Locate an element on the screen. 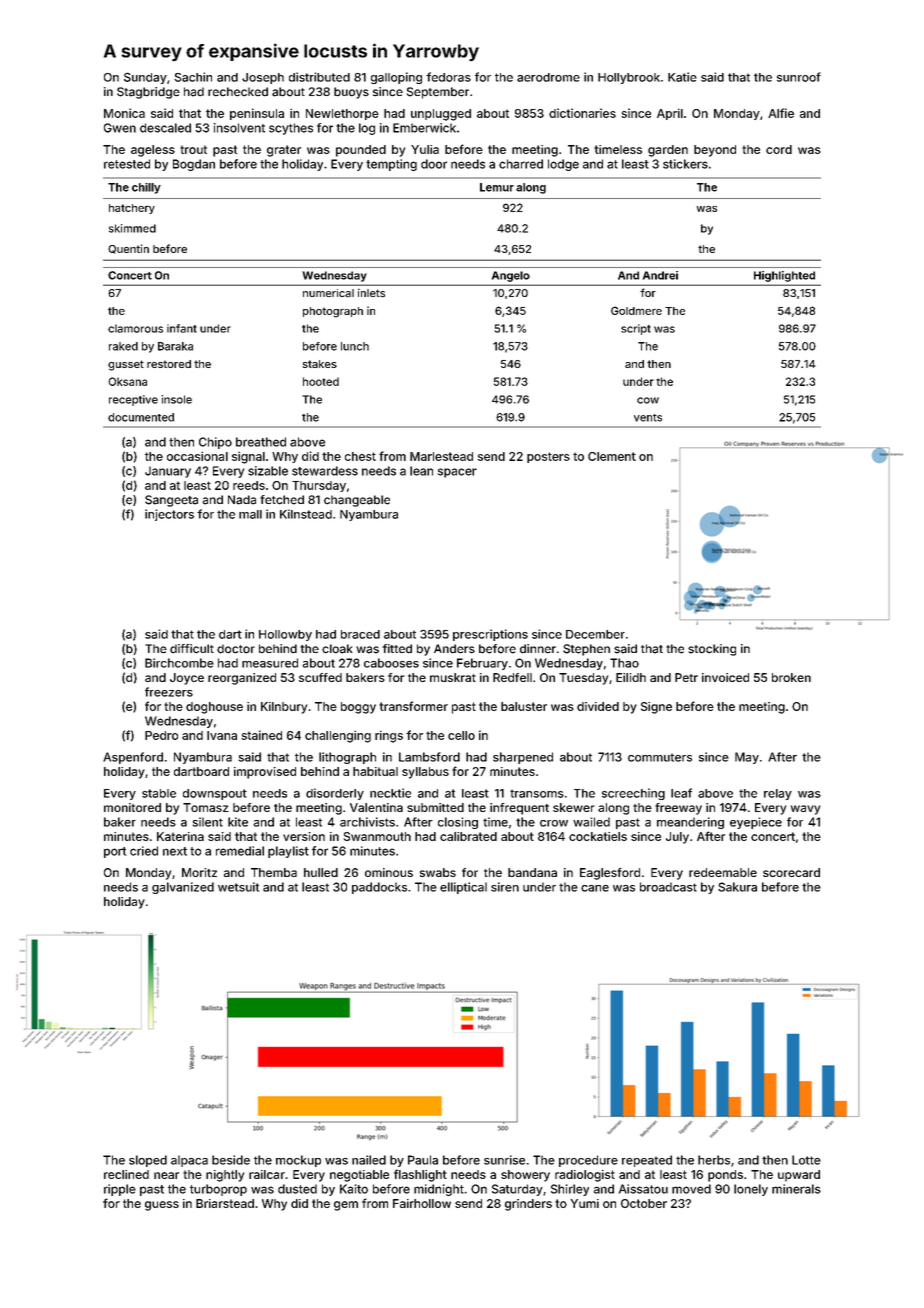  galvanized is located at coordinates (183, 888).
